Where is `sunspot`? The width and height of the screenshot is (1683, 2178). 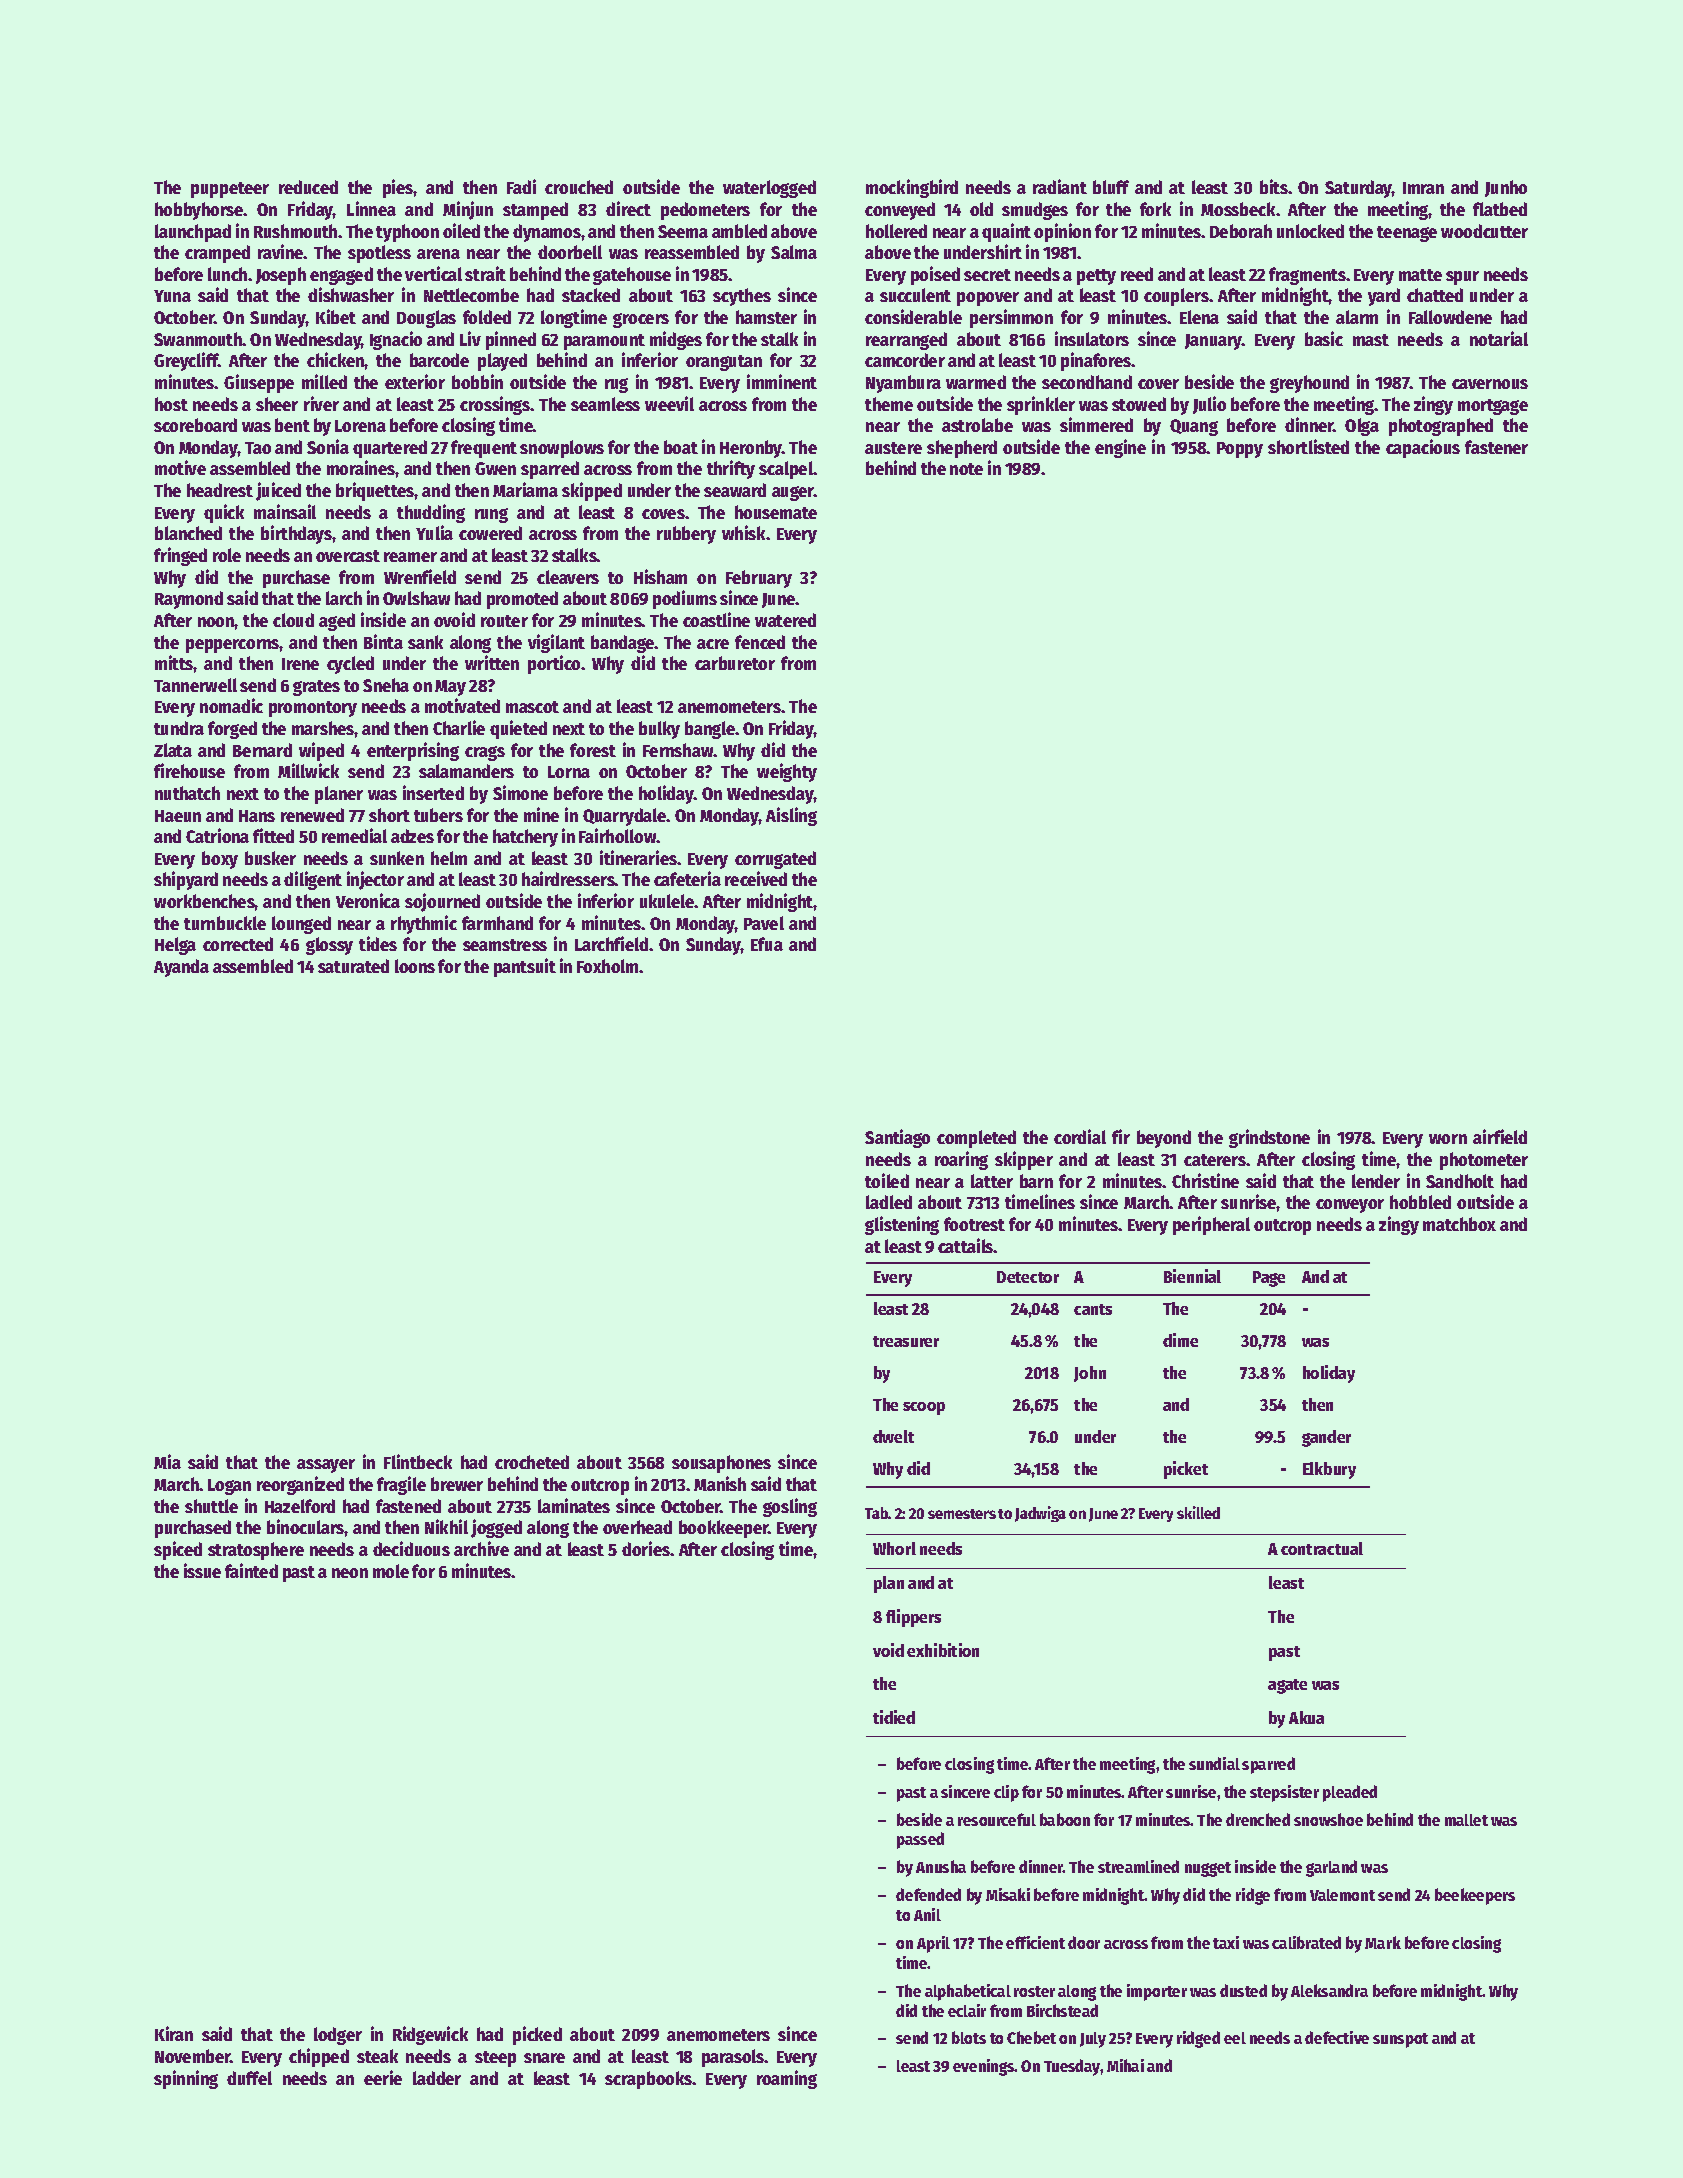 sunspot is located at coordinates (1400, 2040).
